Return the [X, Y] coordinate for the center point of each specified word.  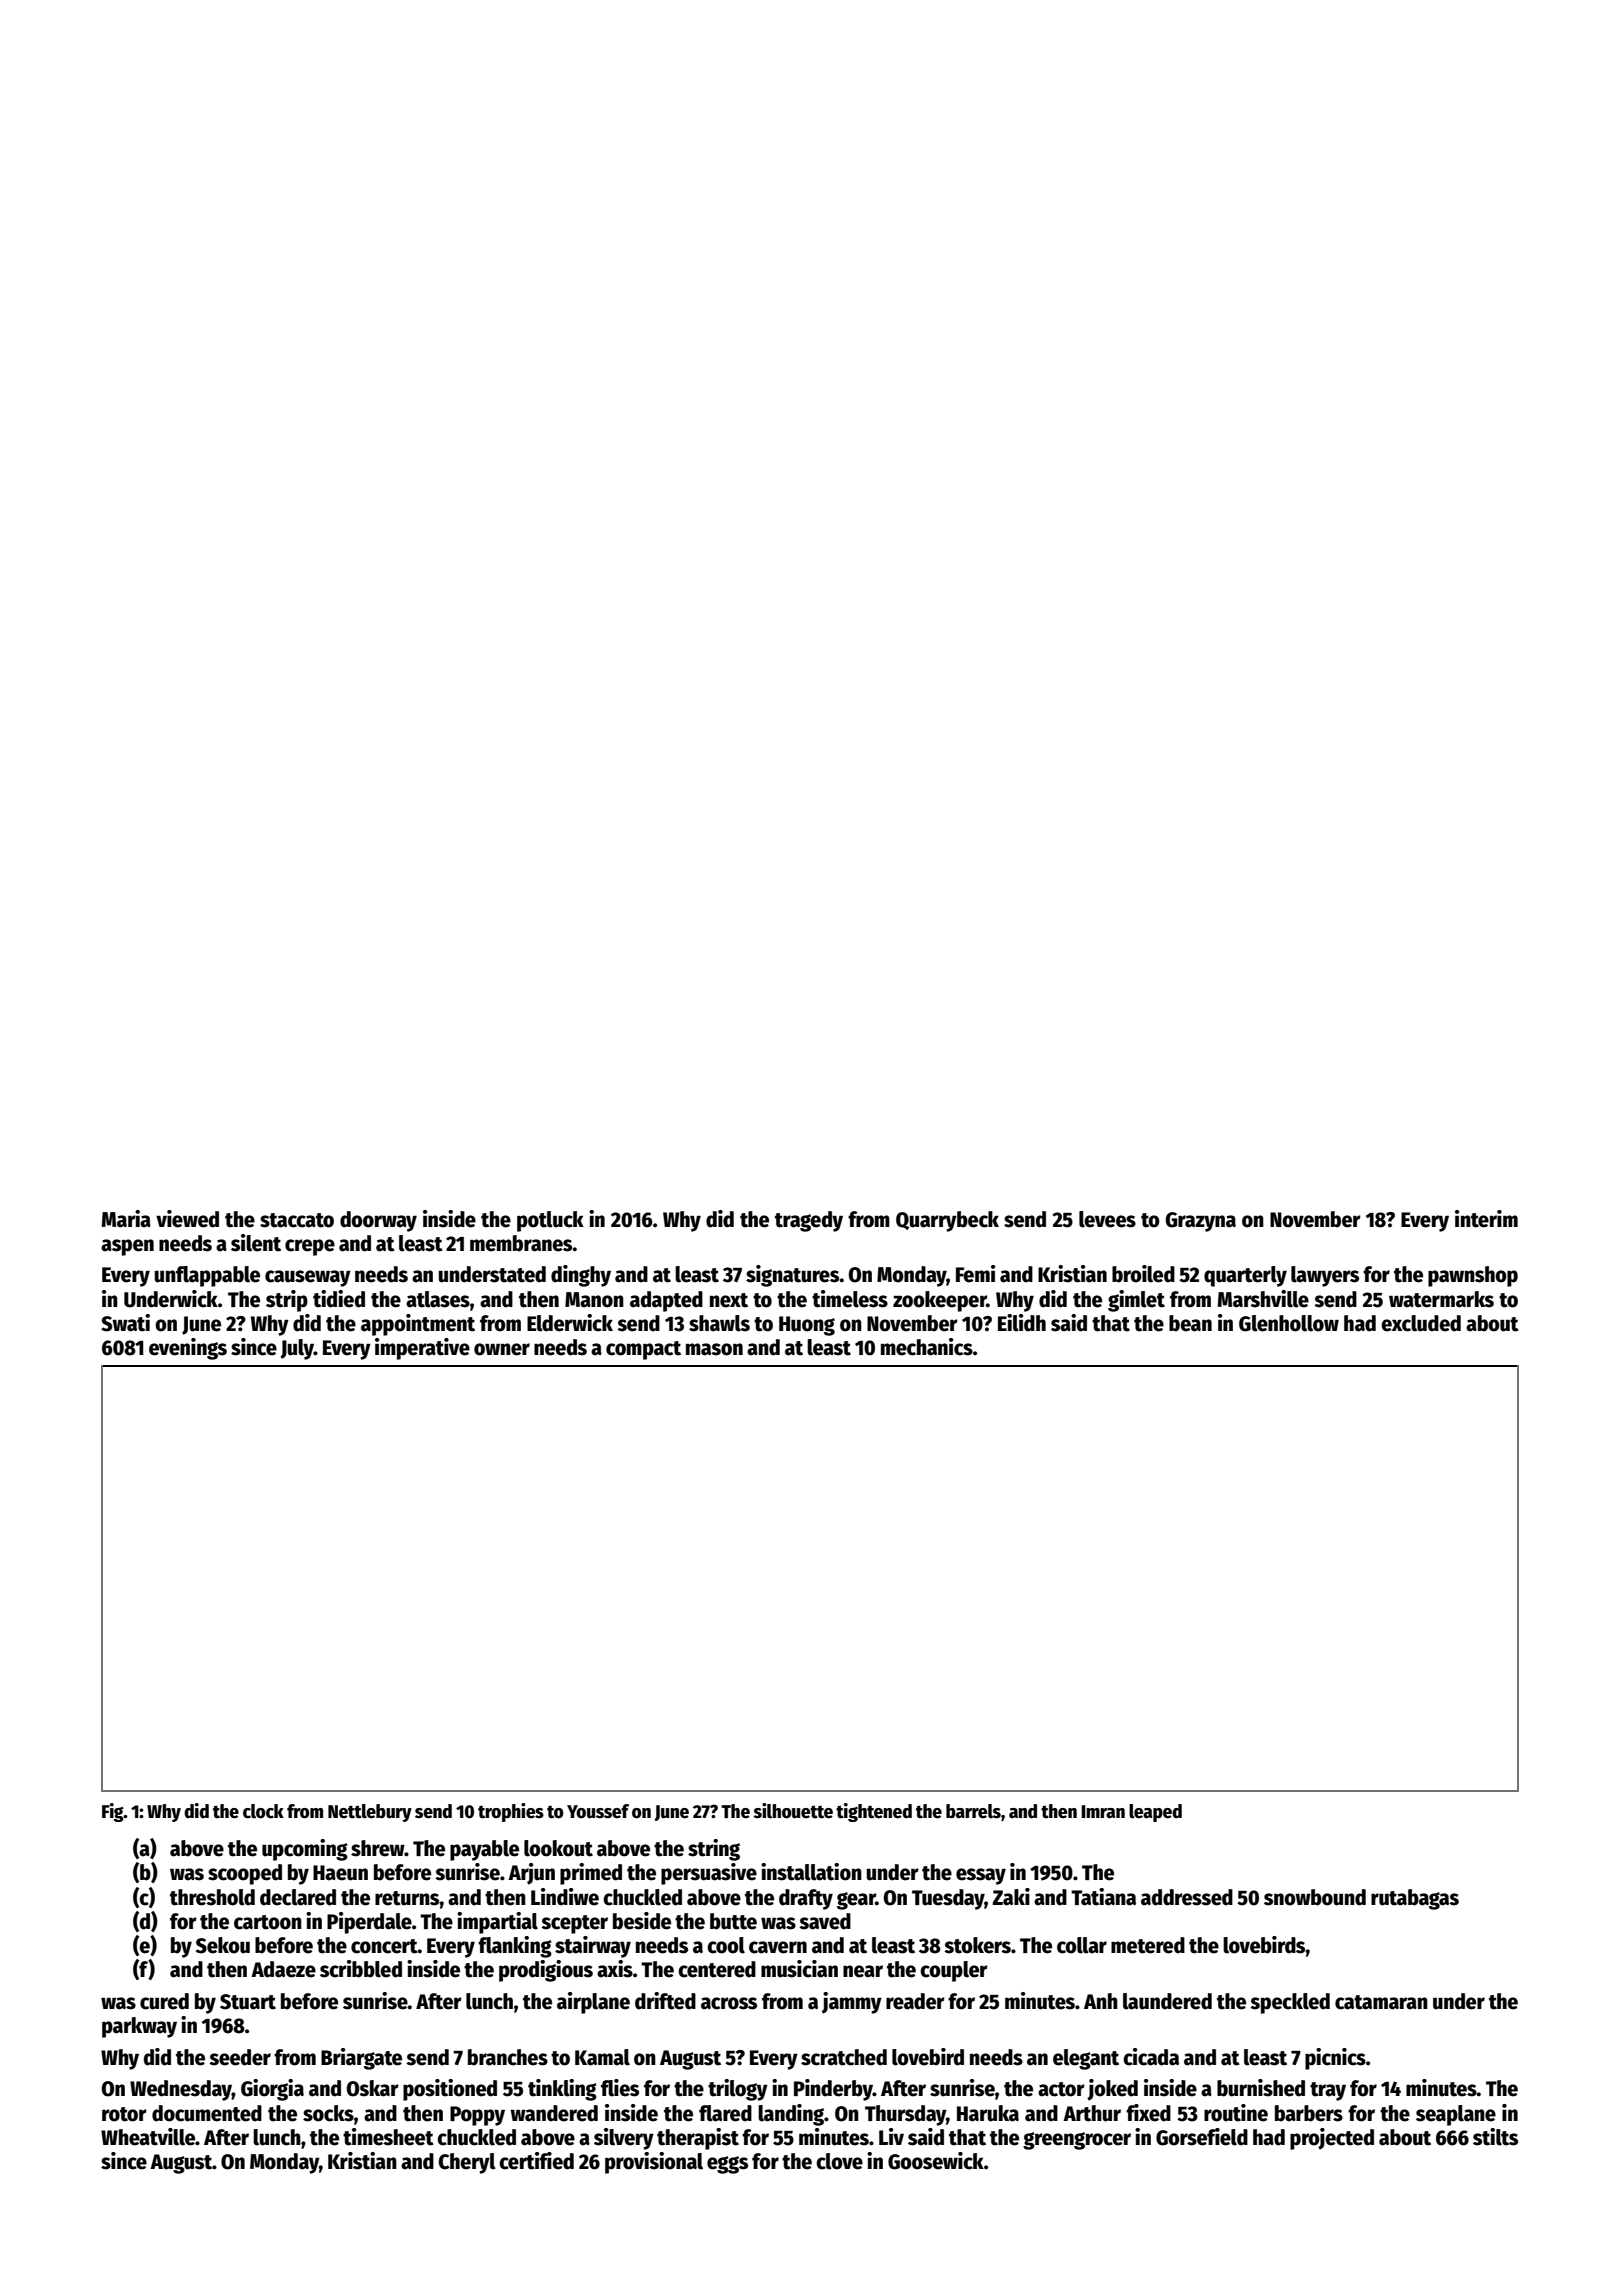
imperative [422, 1349]
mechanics [927, 1347]
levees [1107, 1219]
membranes [521, 1243]
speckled [1290, 2003]
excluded [1421, 1323]
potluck [550, 1221]
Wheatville [148, 2137]
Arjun [531, 1874]
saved [825, 1921]
